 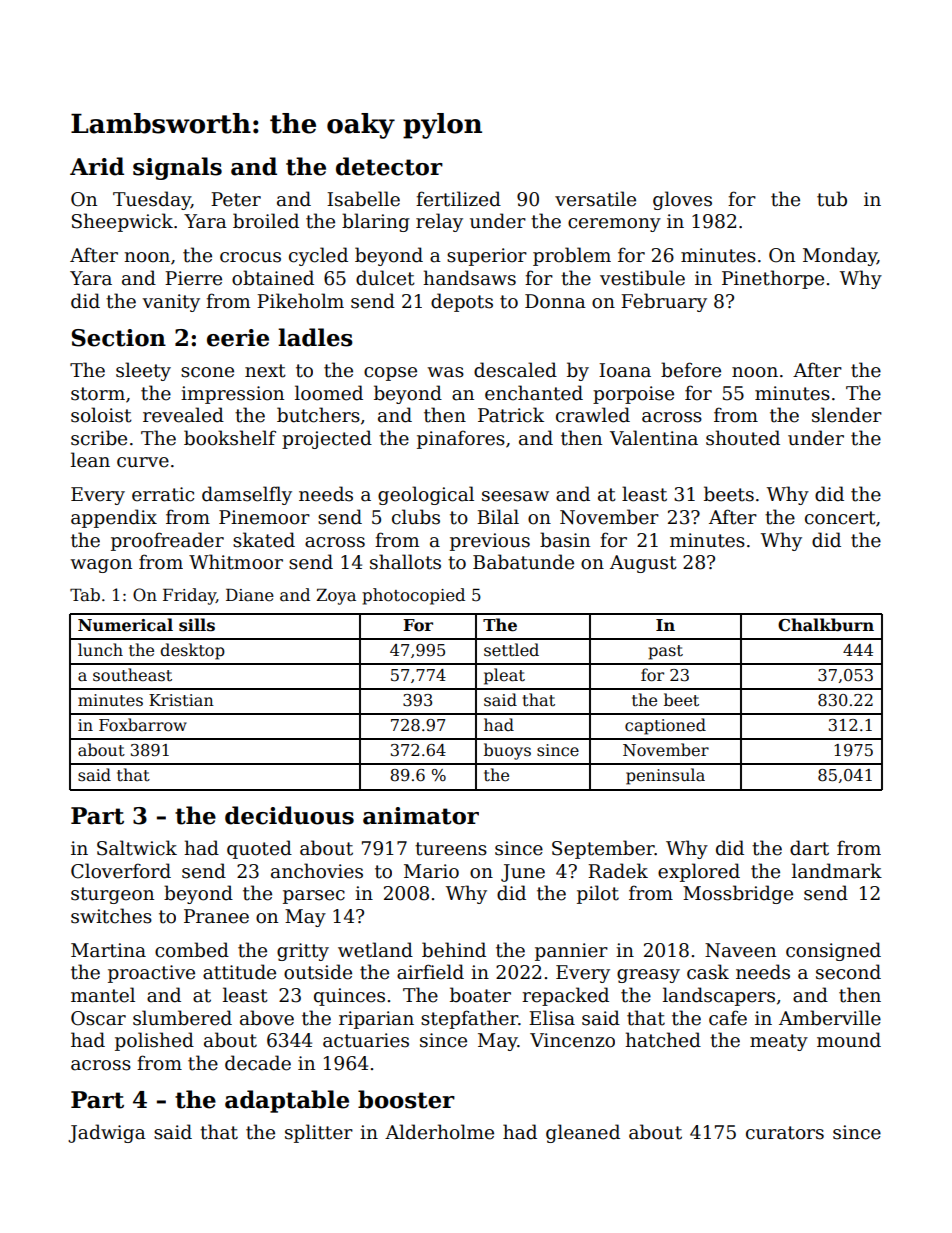 I want to click on curators, so click(x=785, y=1133).
